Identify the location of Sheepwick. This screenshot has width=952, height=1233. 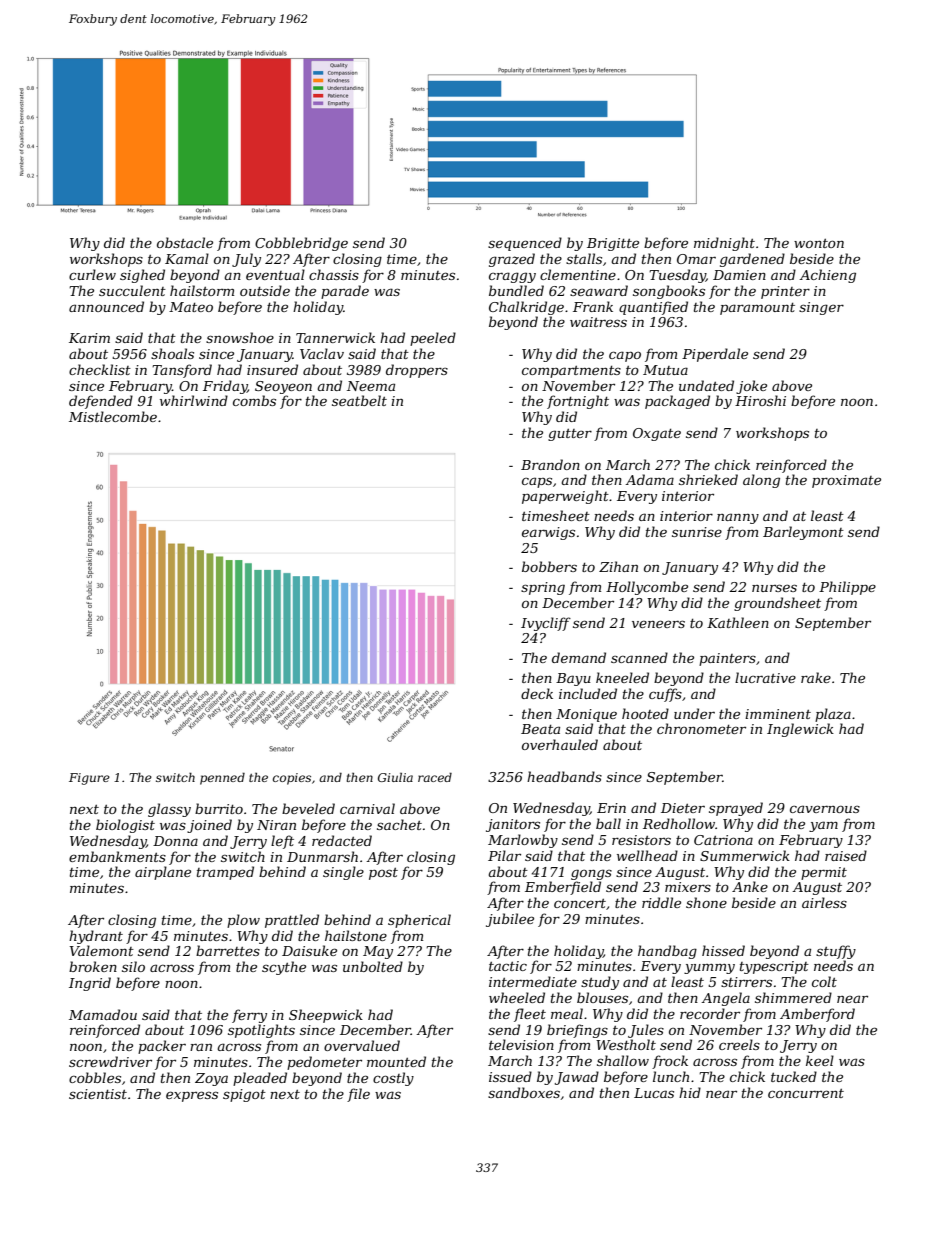
(326, 1016).
